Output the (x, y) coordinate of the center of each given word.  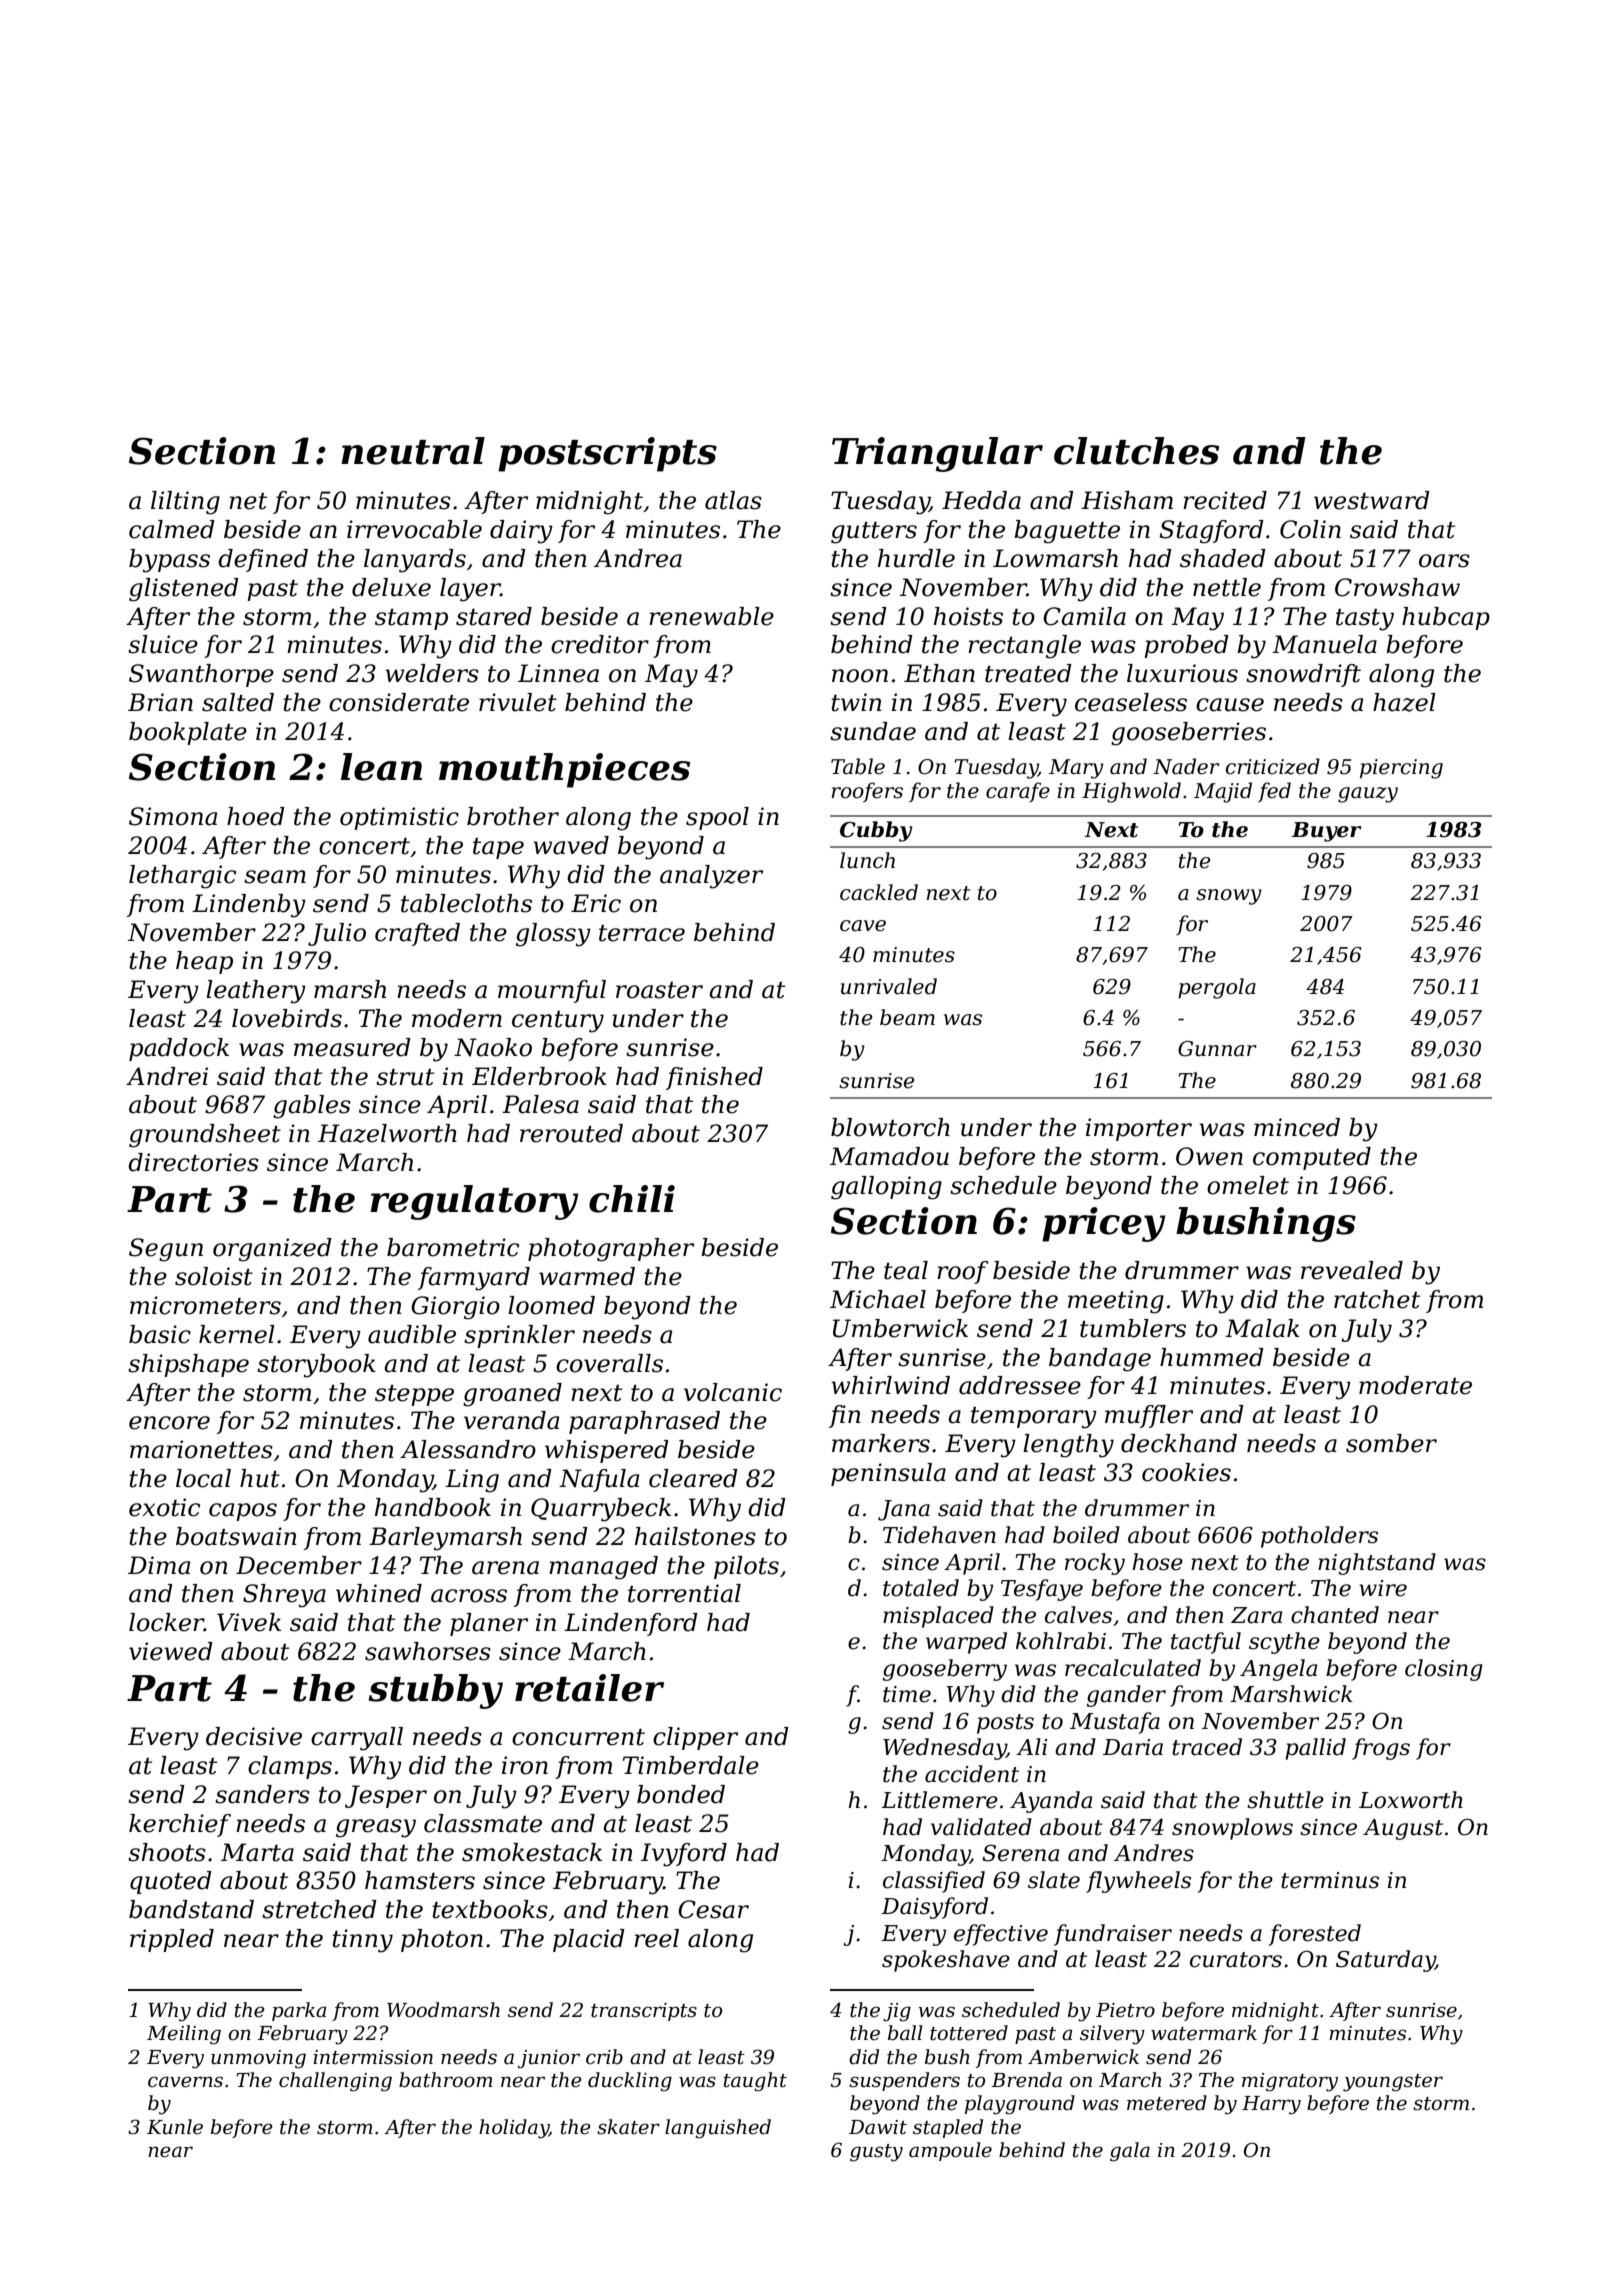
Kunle (175, 2127)
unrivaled (889, 986)
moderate (1415, 1385)
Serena (1020, 1853)
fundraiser (1113, 1935)
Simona (173, 816)
